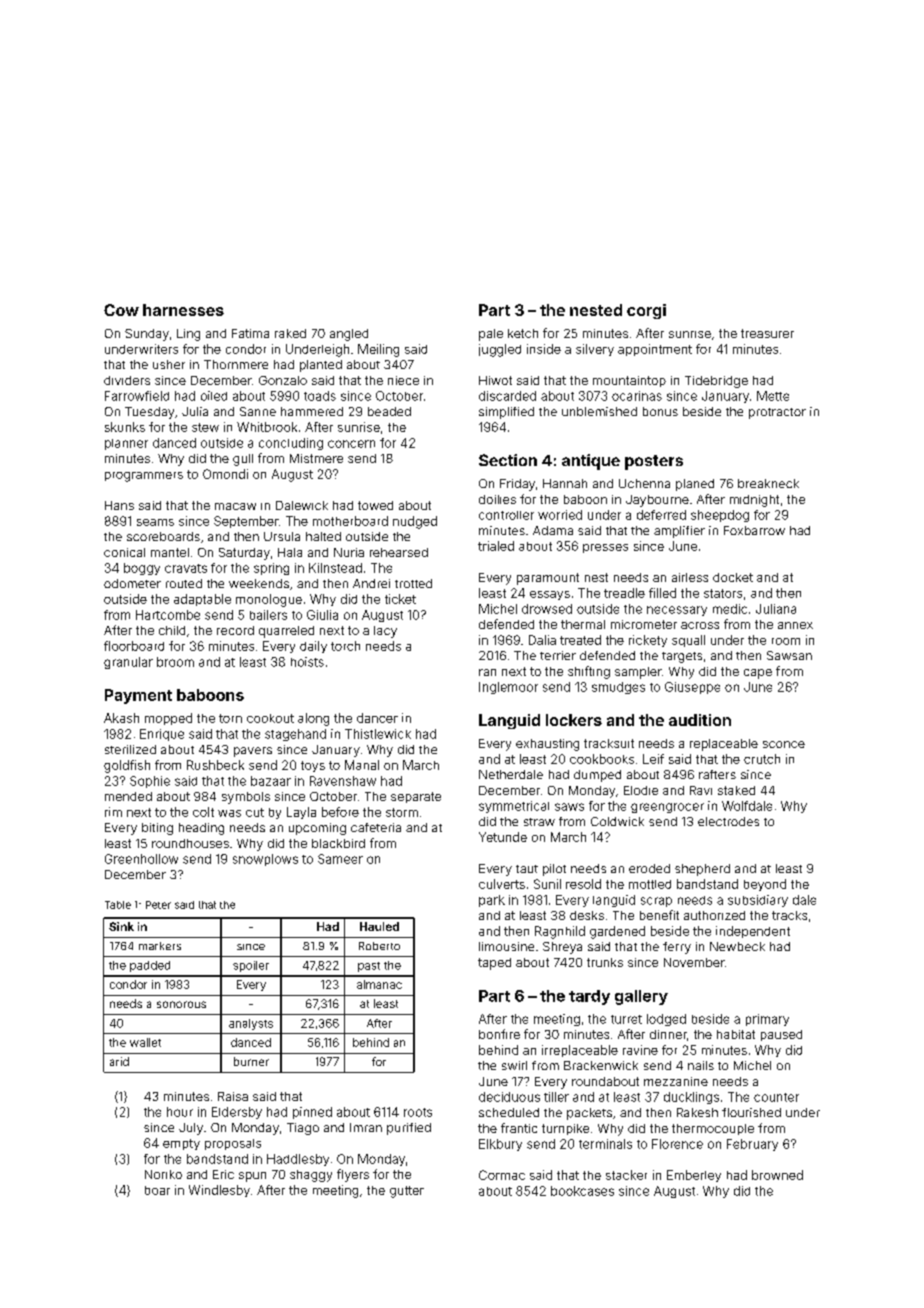  What do you see at coordinates (170, 552) in the screenshot?
I see `mantel` at bounding box center [170, 552].
